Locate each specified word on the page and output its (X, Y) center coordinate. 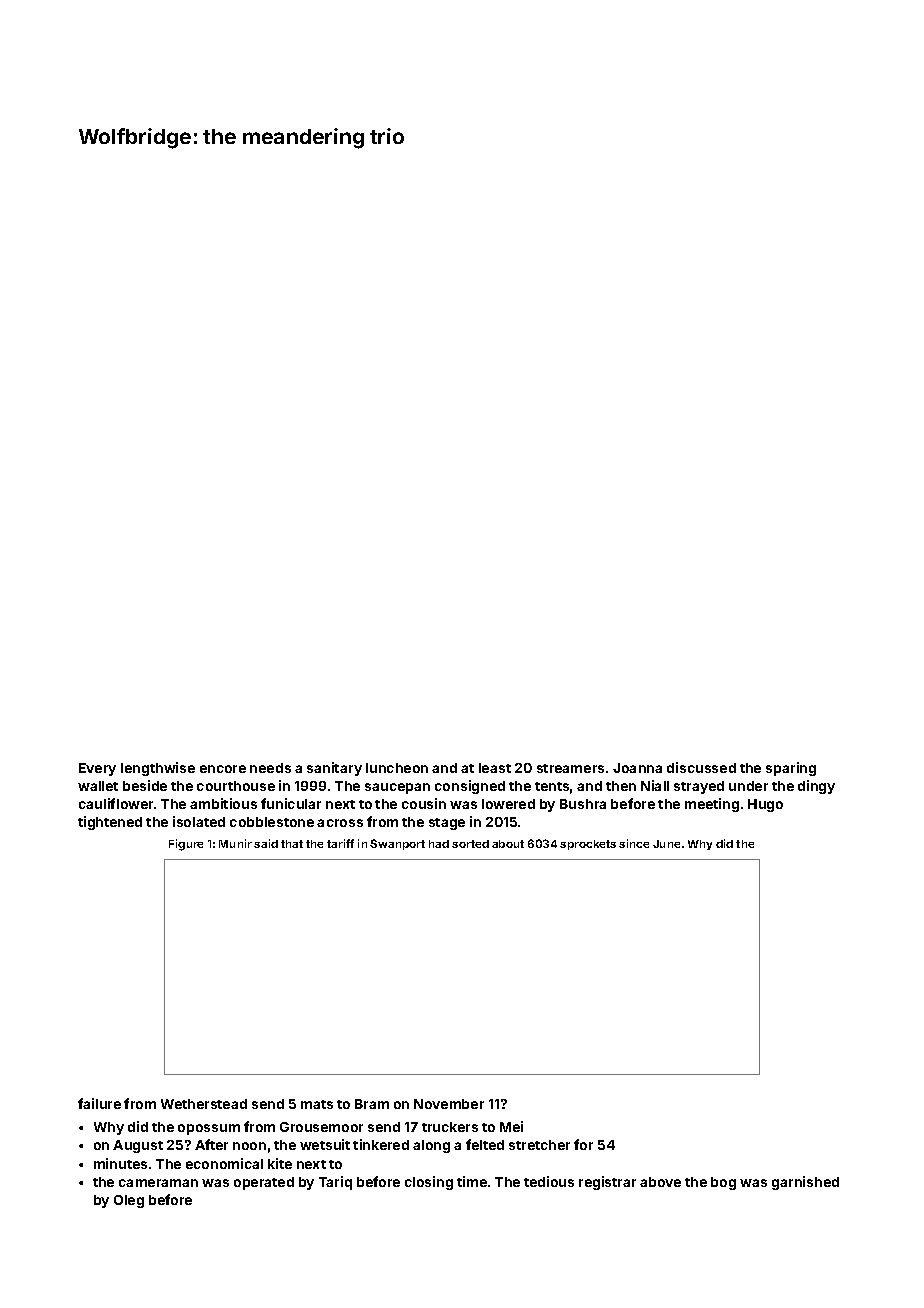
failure (99, 1103)
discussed (701, 767)
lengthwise (158, 769)
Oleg (129, 1201)
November (449, 1104)
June (666, 844)
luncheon (397, 768)
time (472, 1181)
